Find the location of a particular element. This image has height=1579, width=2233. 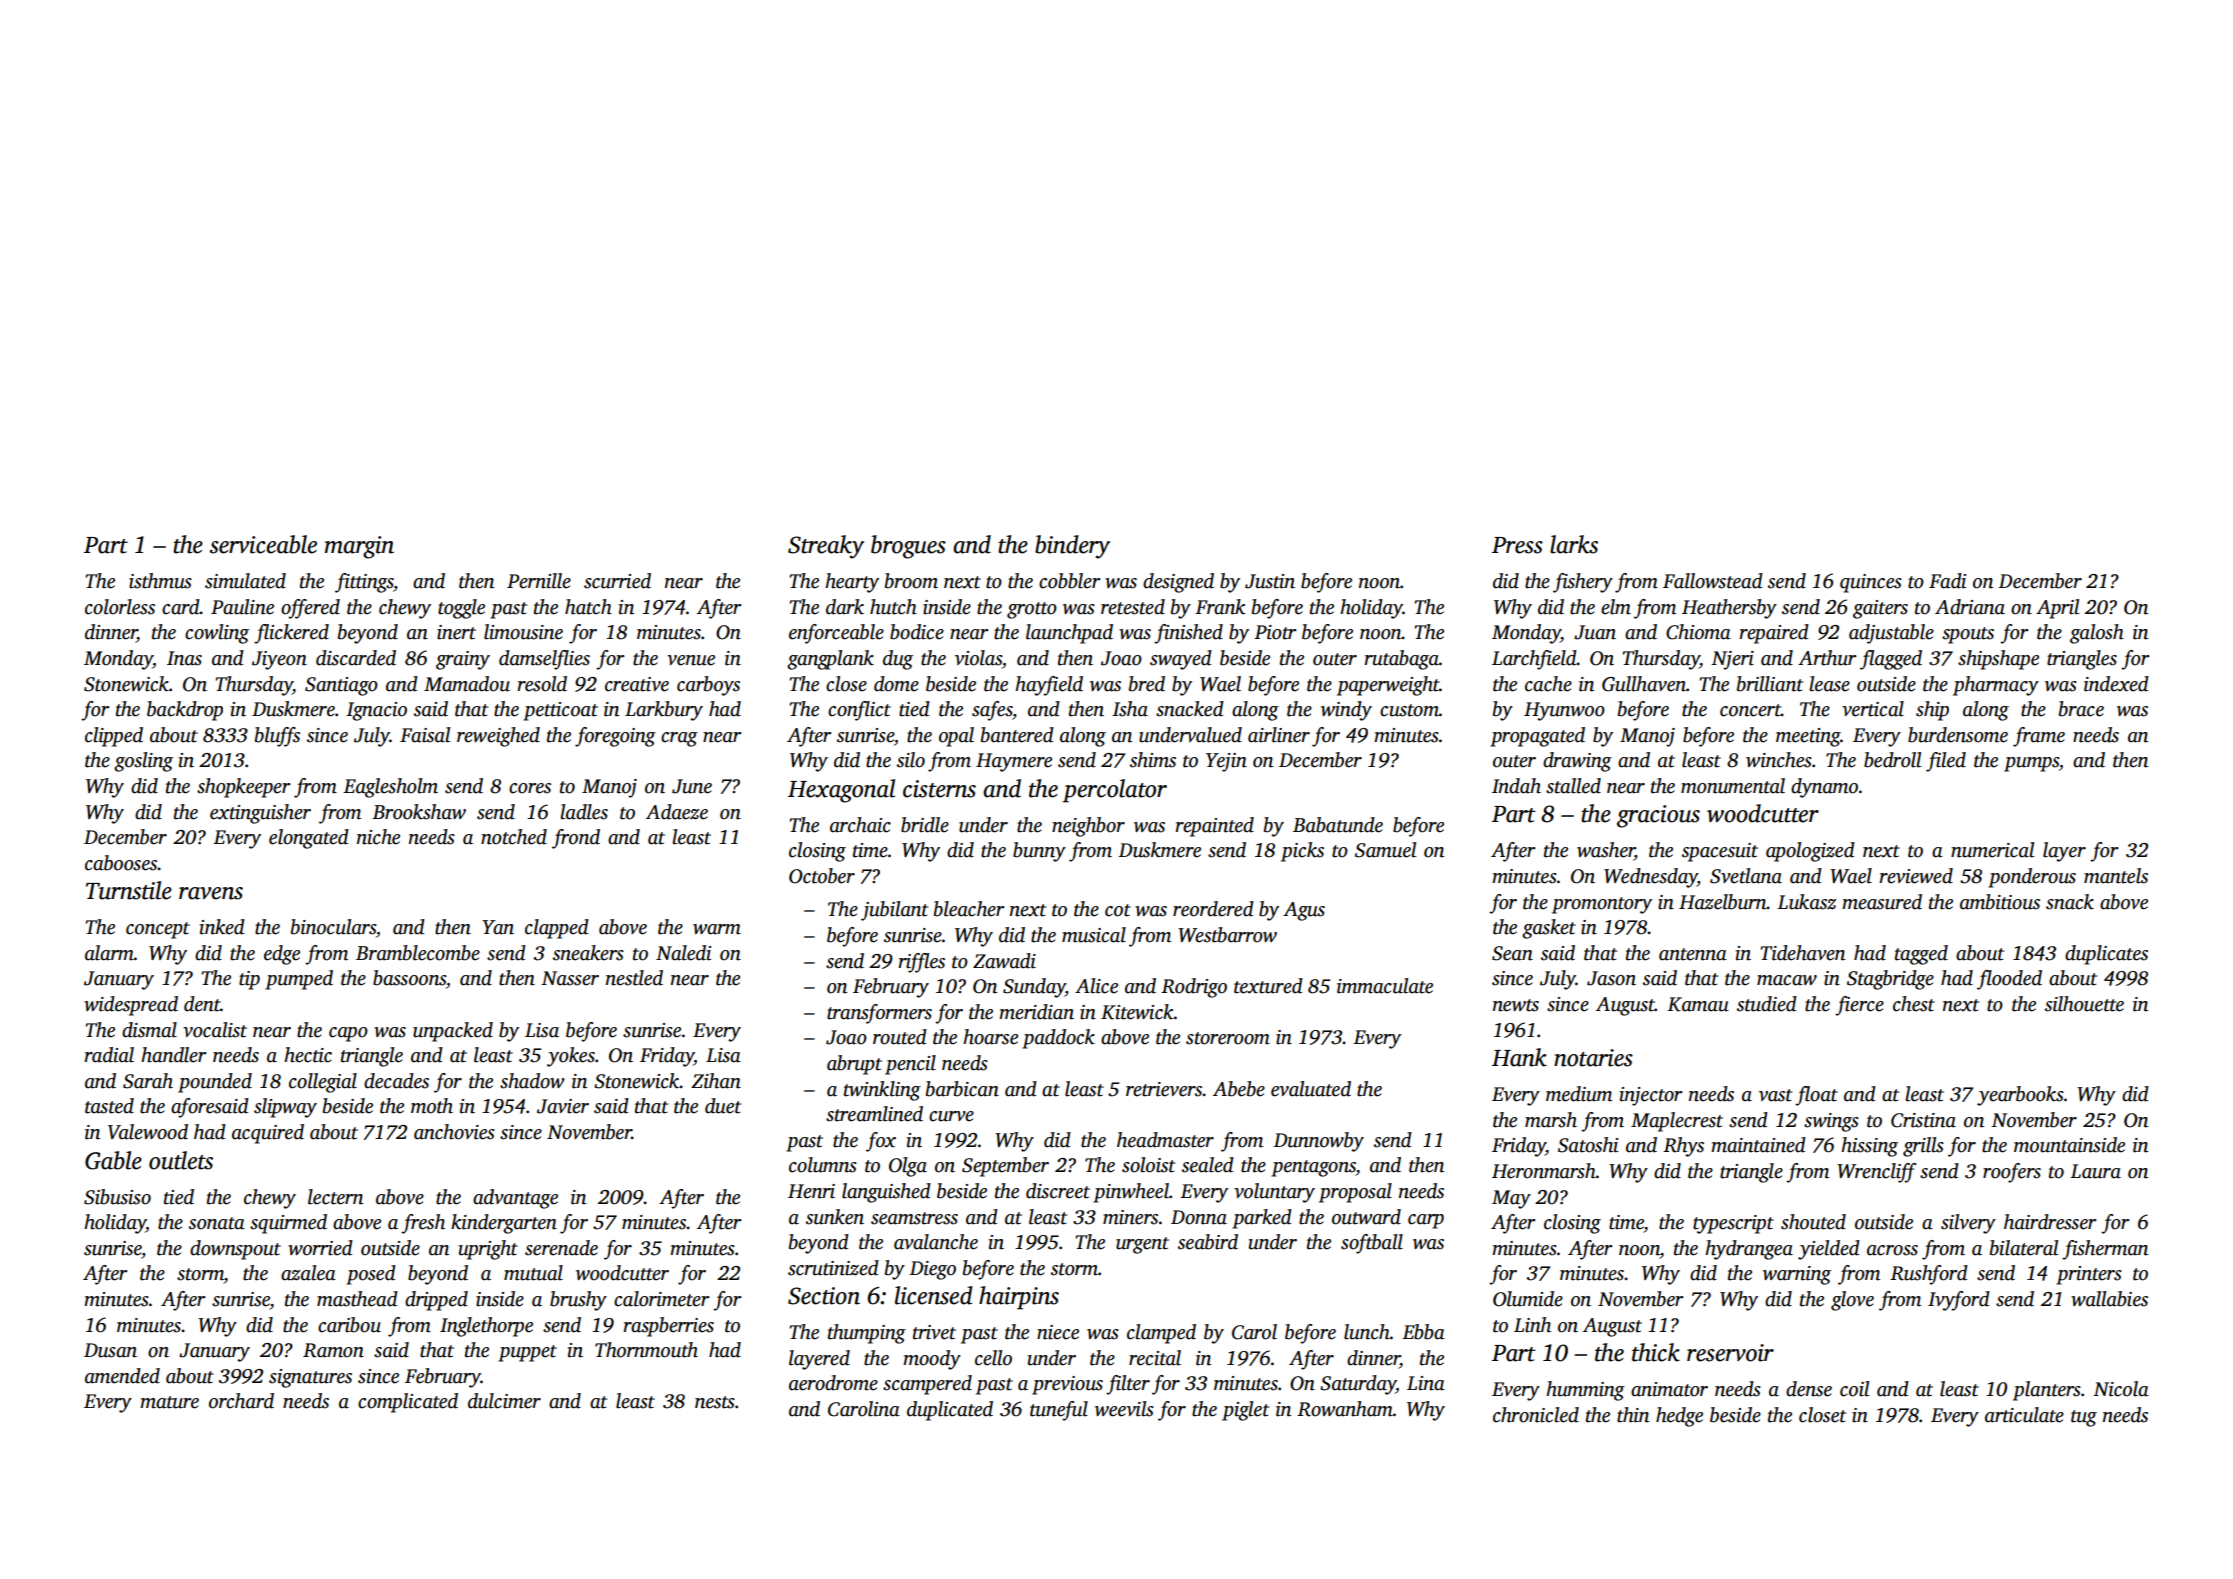

winches is located at coordinates (1779, 760).
